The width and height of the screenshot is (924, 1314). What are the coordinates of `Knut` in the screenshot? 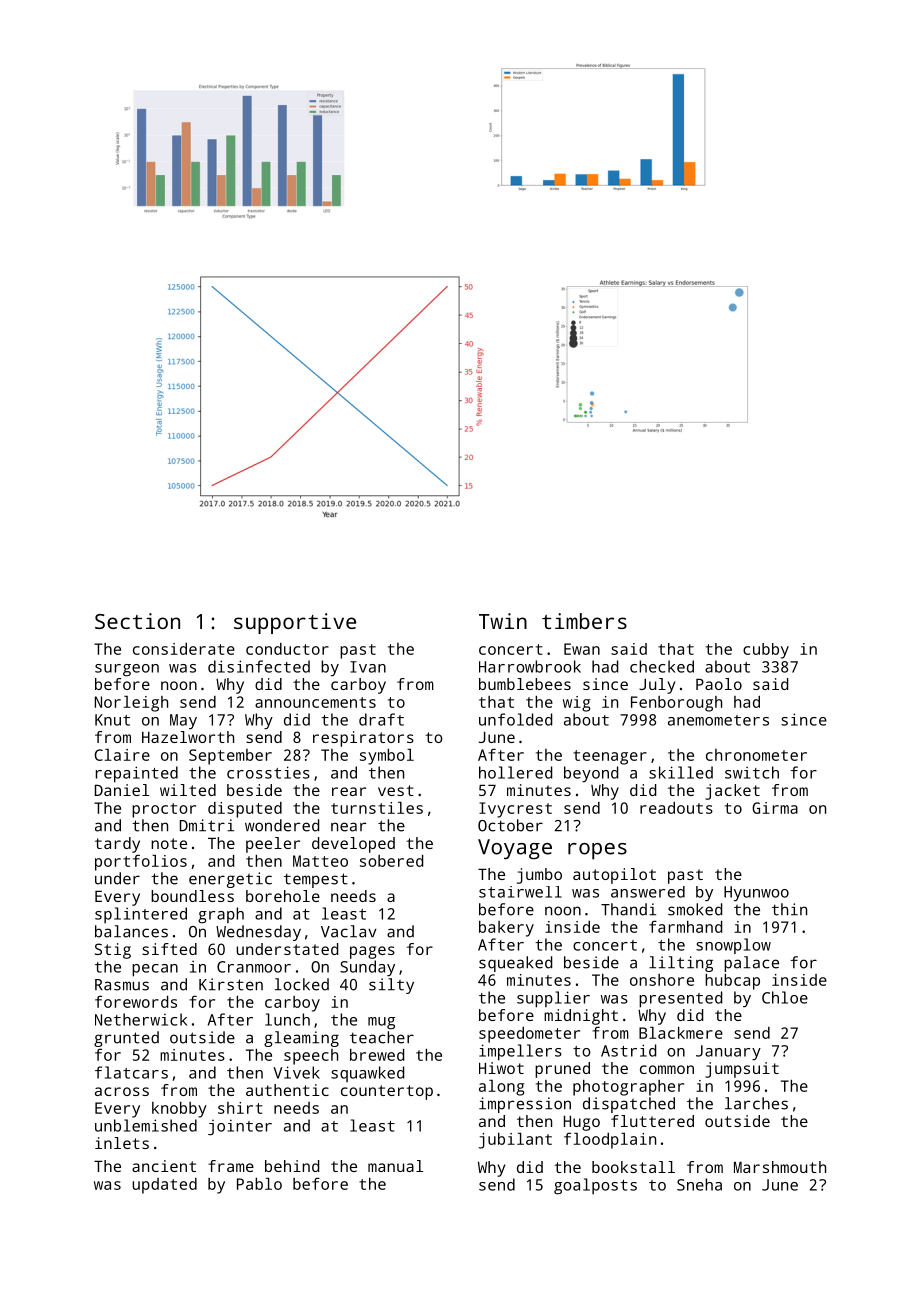 It's located at (112, 720).
